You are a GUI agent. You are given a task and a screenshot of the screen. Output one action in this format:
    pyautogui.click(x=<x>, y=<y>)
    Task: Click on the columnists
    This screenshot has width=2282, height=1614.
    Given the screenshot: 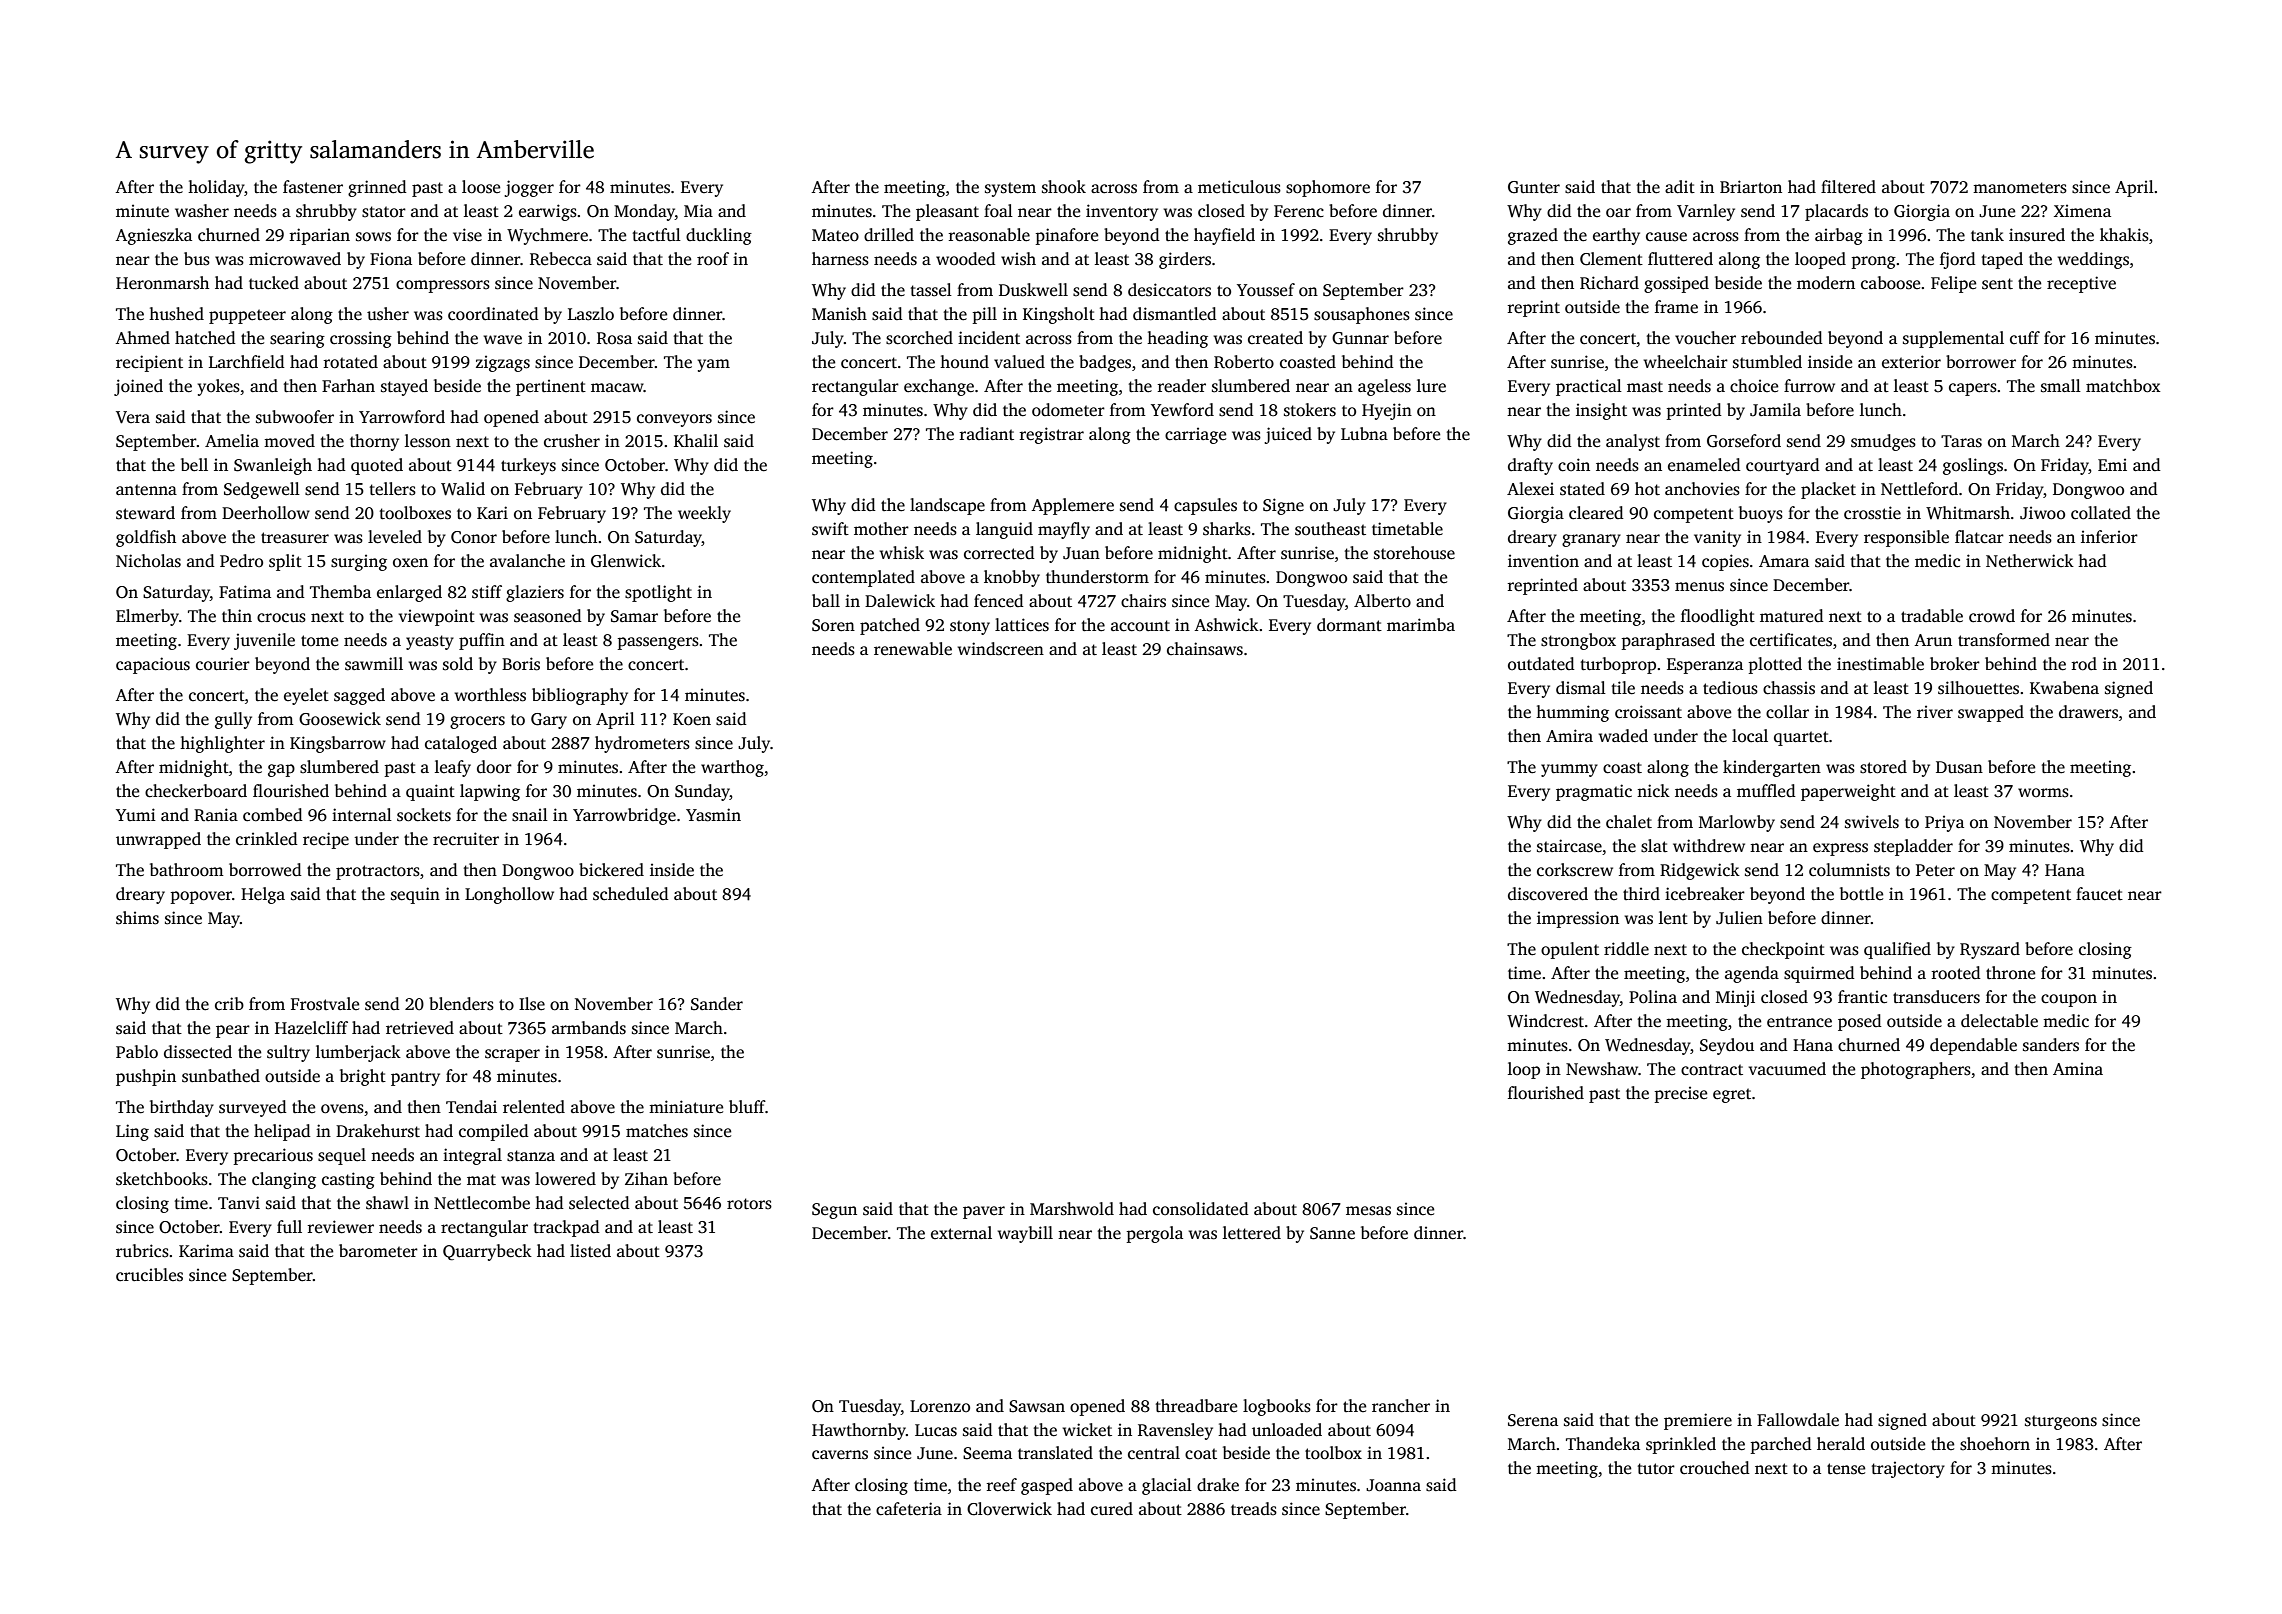 What is the action you would take?
    pyautogui.click(x=1849, y=870)
